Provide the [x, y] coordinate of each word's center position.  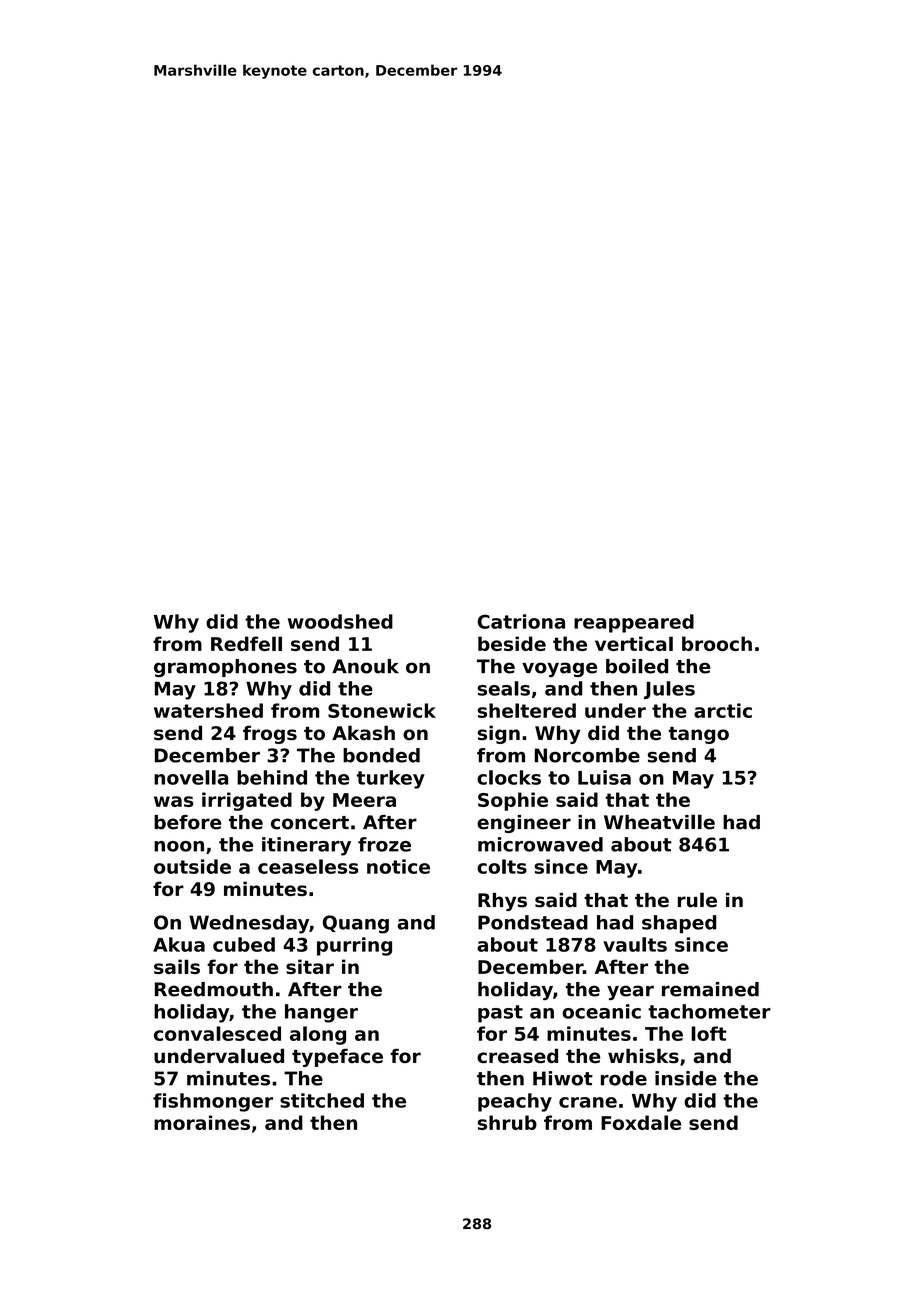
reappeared [634, 623]
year [630, 992]
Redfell [246, 643]
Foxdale [641, 1122]
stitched [322, 1100]
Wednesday [249, 924]
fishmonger [213, 1102]
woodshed [340, 621]
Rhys [502, 902]
